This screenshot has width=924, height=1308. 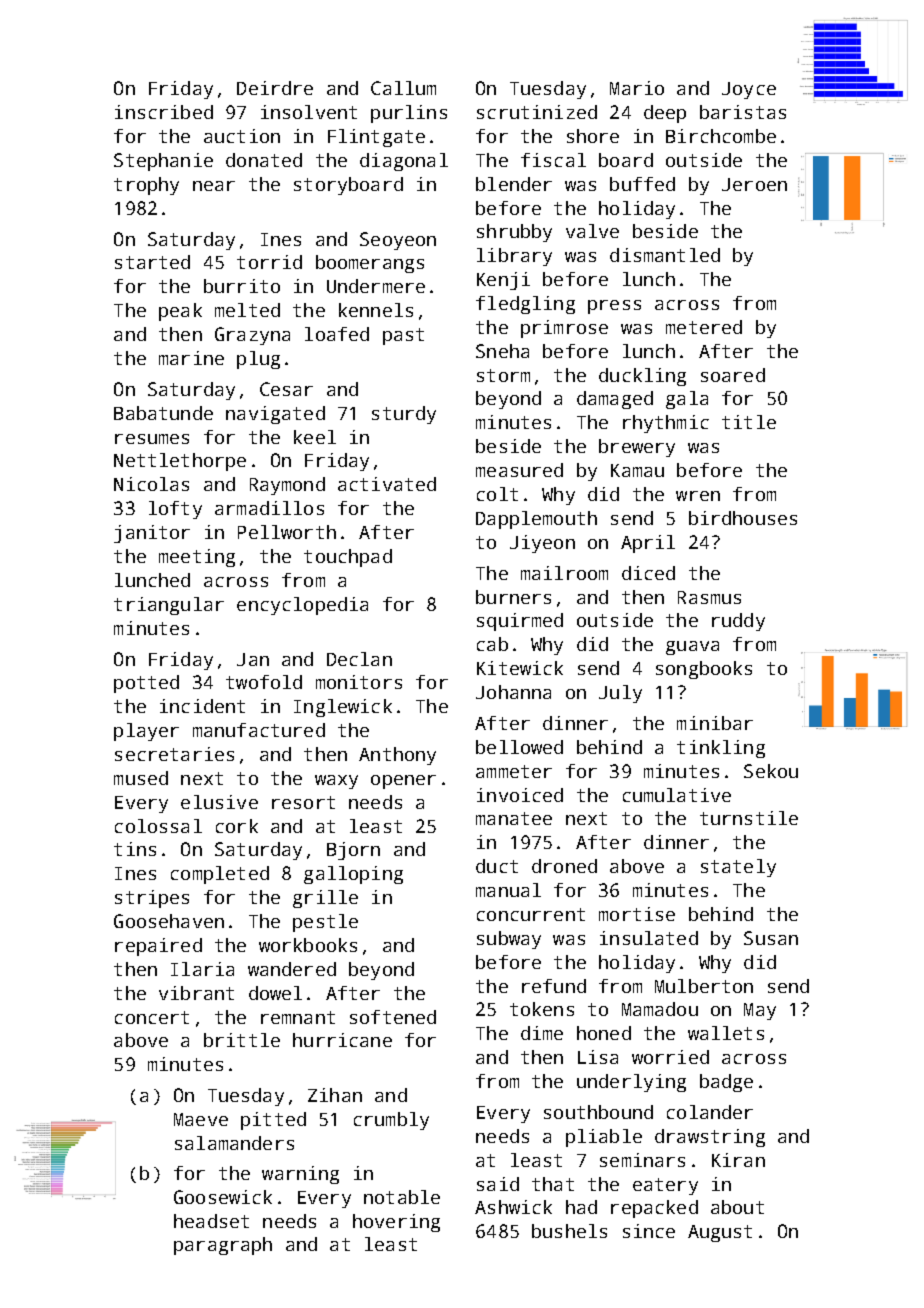 I want to click on dowel, so click(x=275, y=993).
